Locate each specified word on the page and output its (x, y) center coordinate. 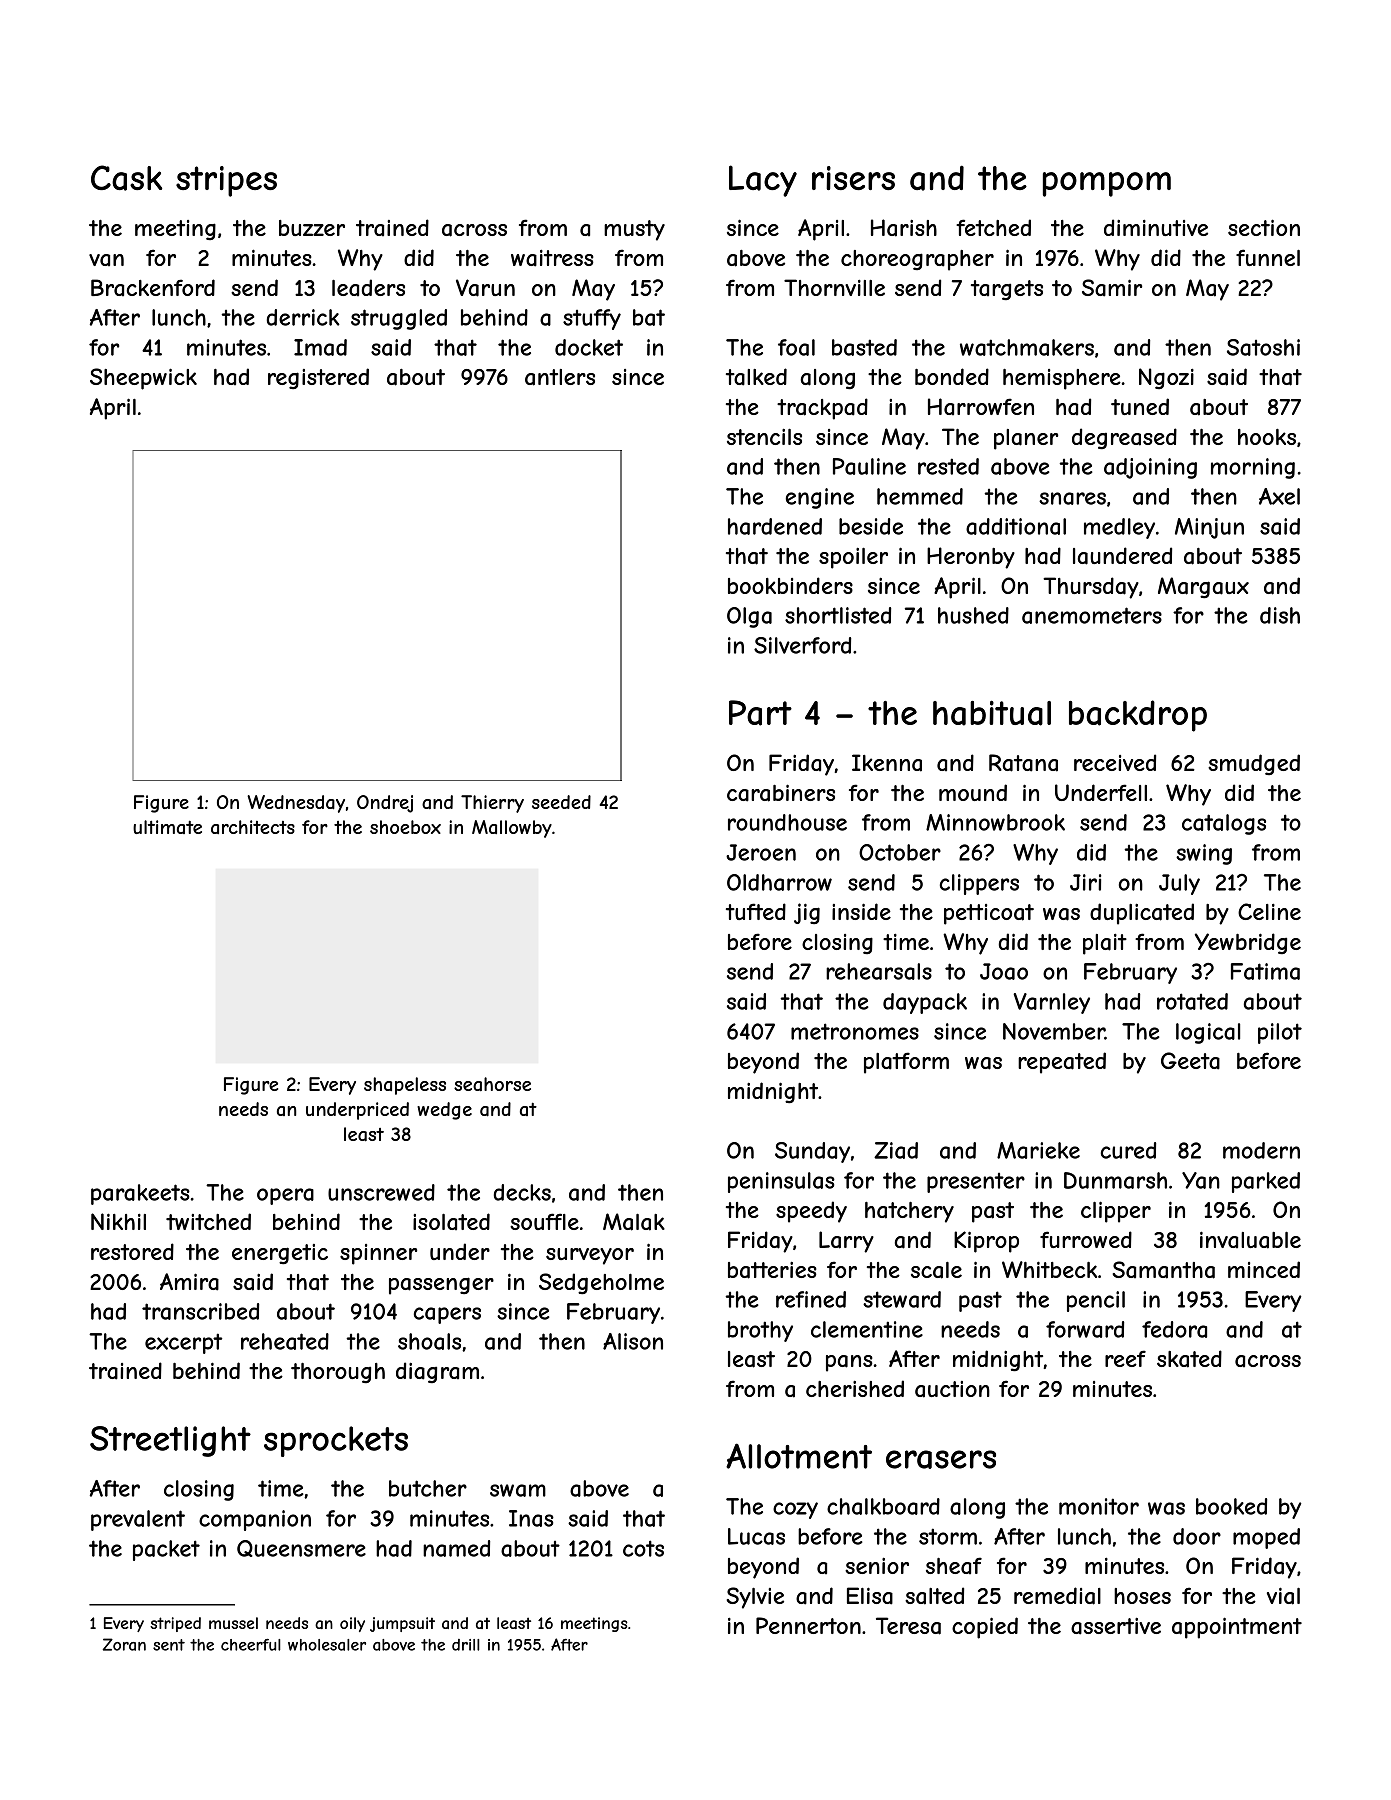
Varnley (1051, 1003)
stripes (226, 181)
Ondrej (385, 804)
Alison (633, 1341)
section (1264, 227)
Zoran (124, 1644)
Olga (749, 617)
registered (318, 379)
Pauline (869, 466)
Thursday (1091, 588)
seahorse (492, 1084)
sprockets (336, 1441)
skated (1189, 1359)
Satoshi (1263, 347)
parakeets (140, 1194)
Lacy (763, 181)
